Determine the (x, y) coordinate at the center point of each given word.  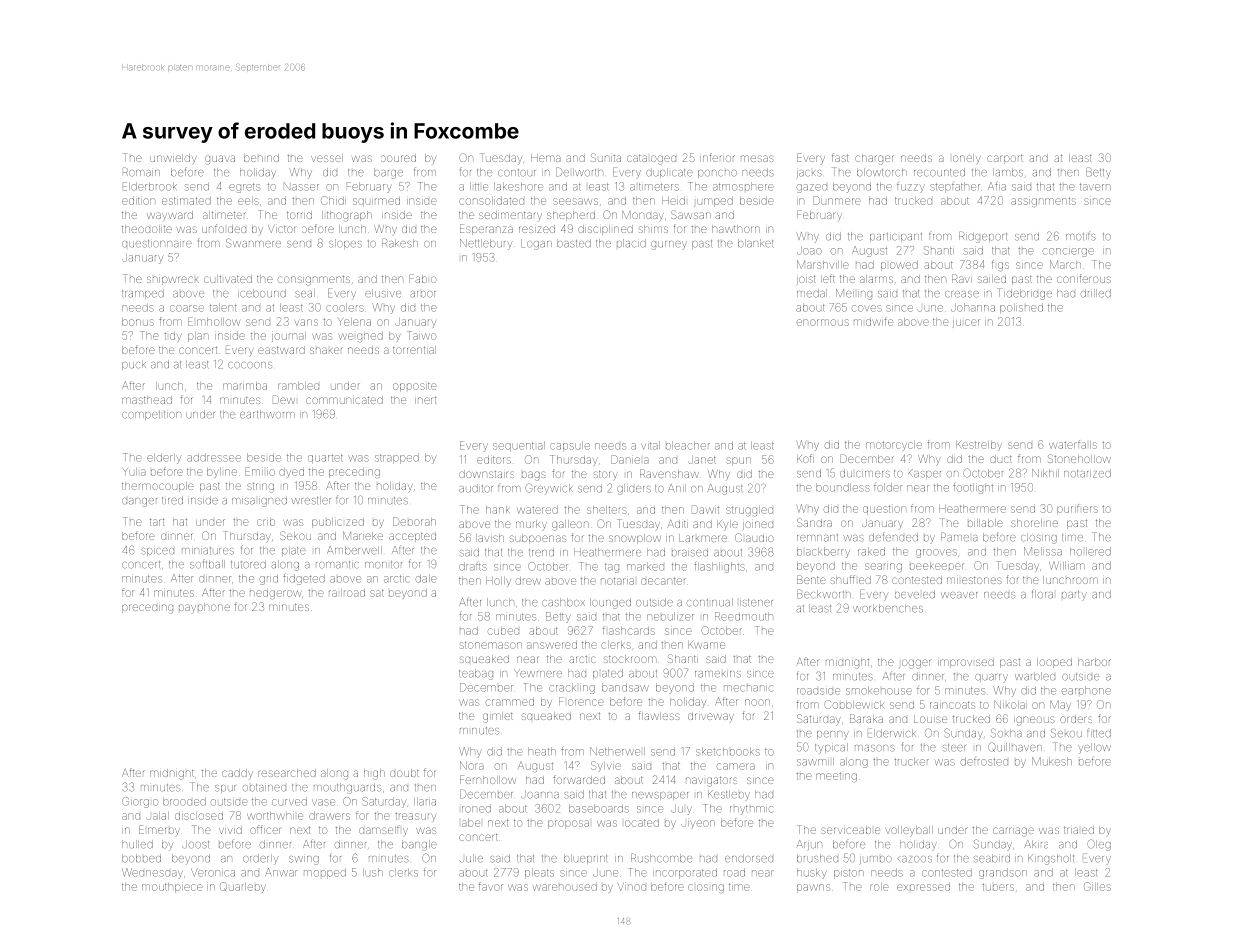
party (1074, 596)
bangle (419, 845)
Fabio (422, 278)
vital (650, 445)
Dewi (284, 399)
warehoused (565, 887)
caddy (237, 773)
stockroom (630, 659)
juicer (966, 323)
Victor (281, 229)
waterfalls (1073, 444)
